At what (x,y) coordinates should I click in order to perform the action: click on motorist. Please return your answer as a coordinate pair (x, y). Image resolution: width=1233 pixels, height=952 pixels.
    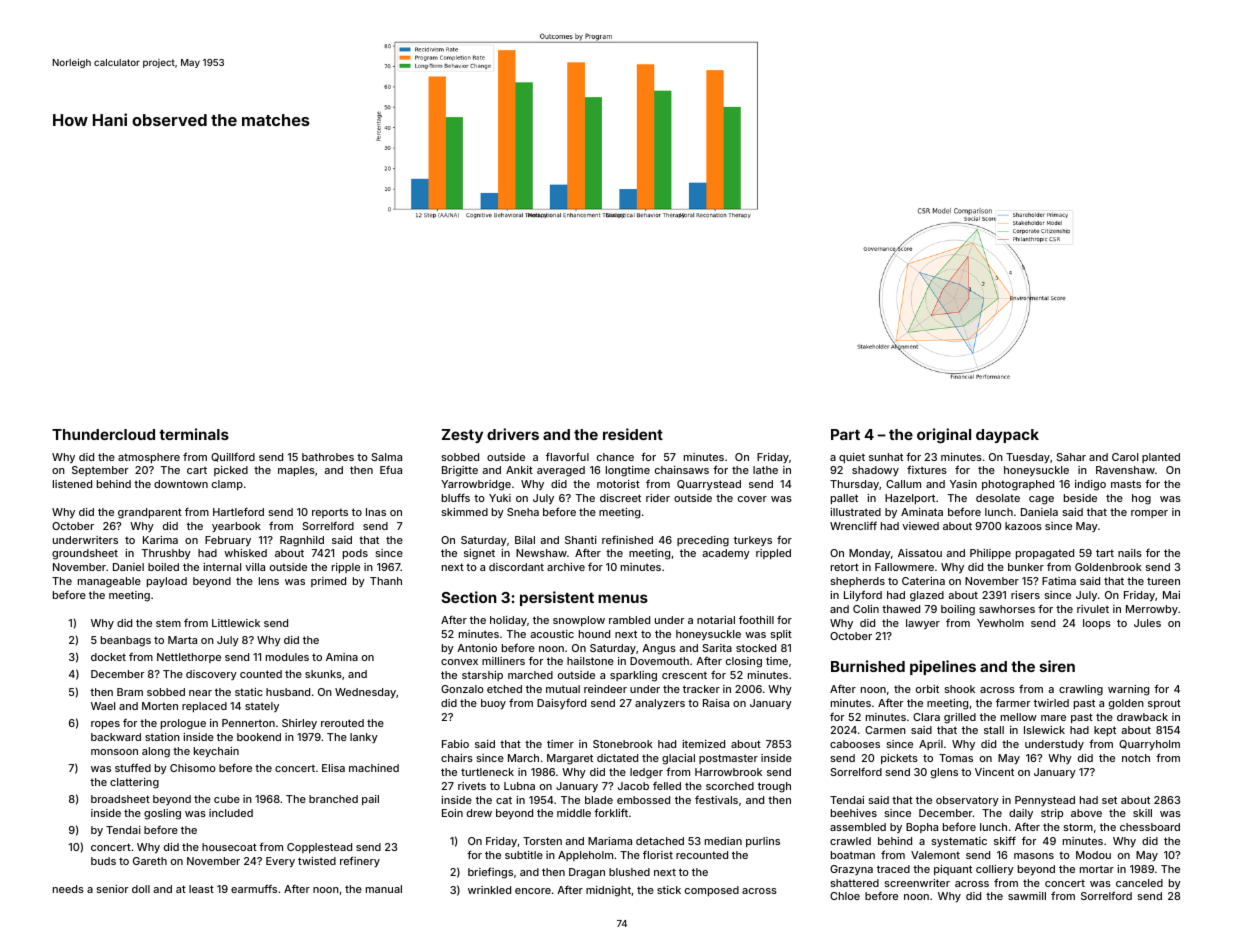
    Looking at the image, I should click on (618, 484).
